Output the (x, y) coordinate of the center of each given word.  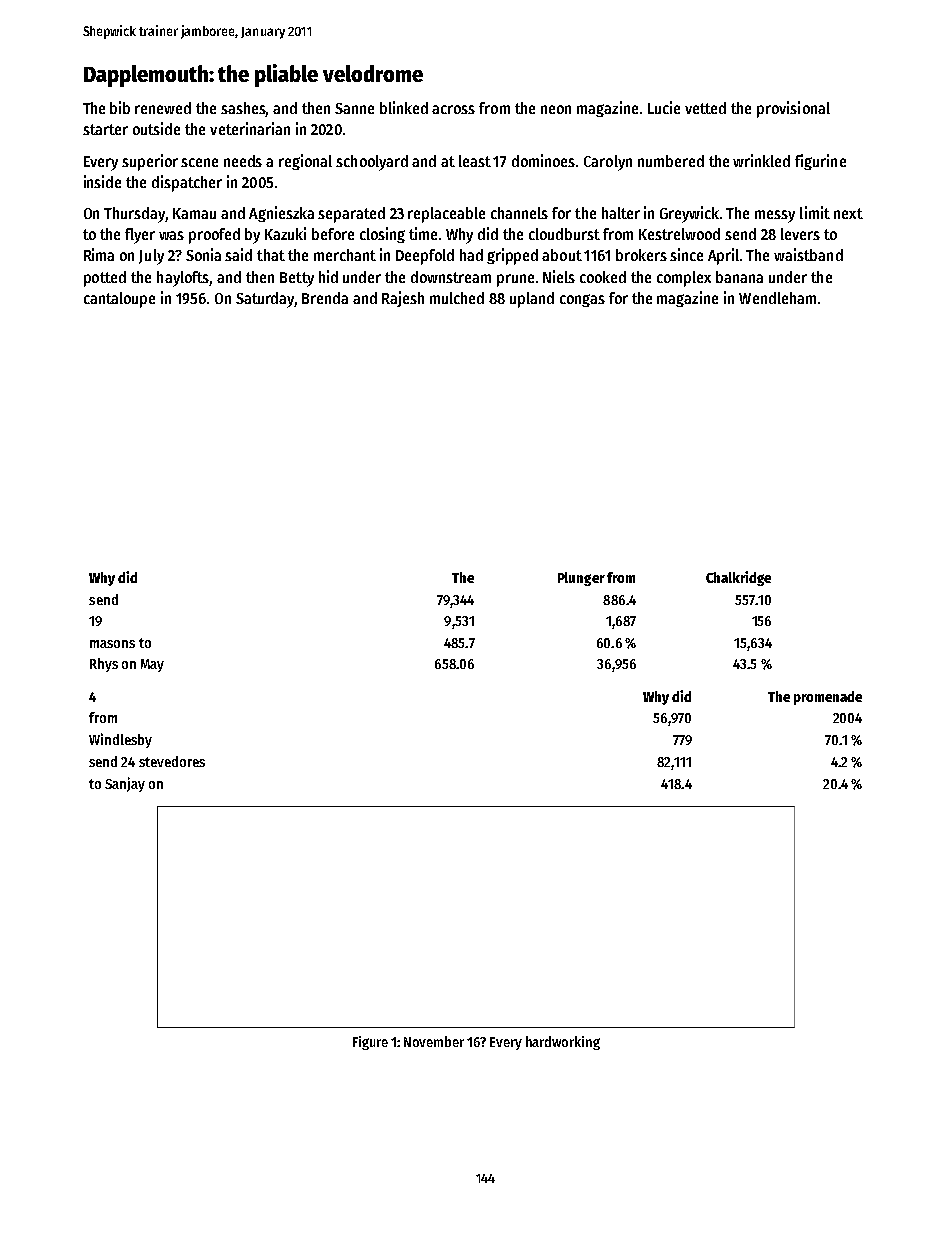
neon (556, 109)
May (152, 665)
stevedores (172, 761)
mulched (457, 298)
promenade (828, 698)
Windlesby (120, 740)
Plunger (581, 579)
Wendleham (777, 298)
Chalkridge (738, 578)
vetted (705, 108)
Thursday (135, 215)
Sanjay (125, 784)
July (151, 257)
